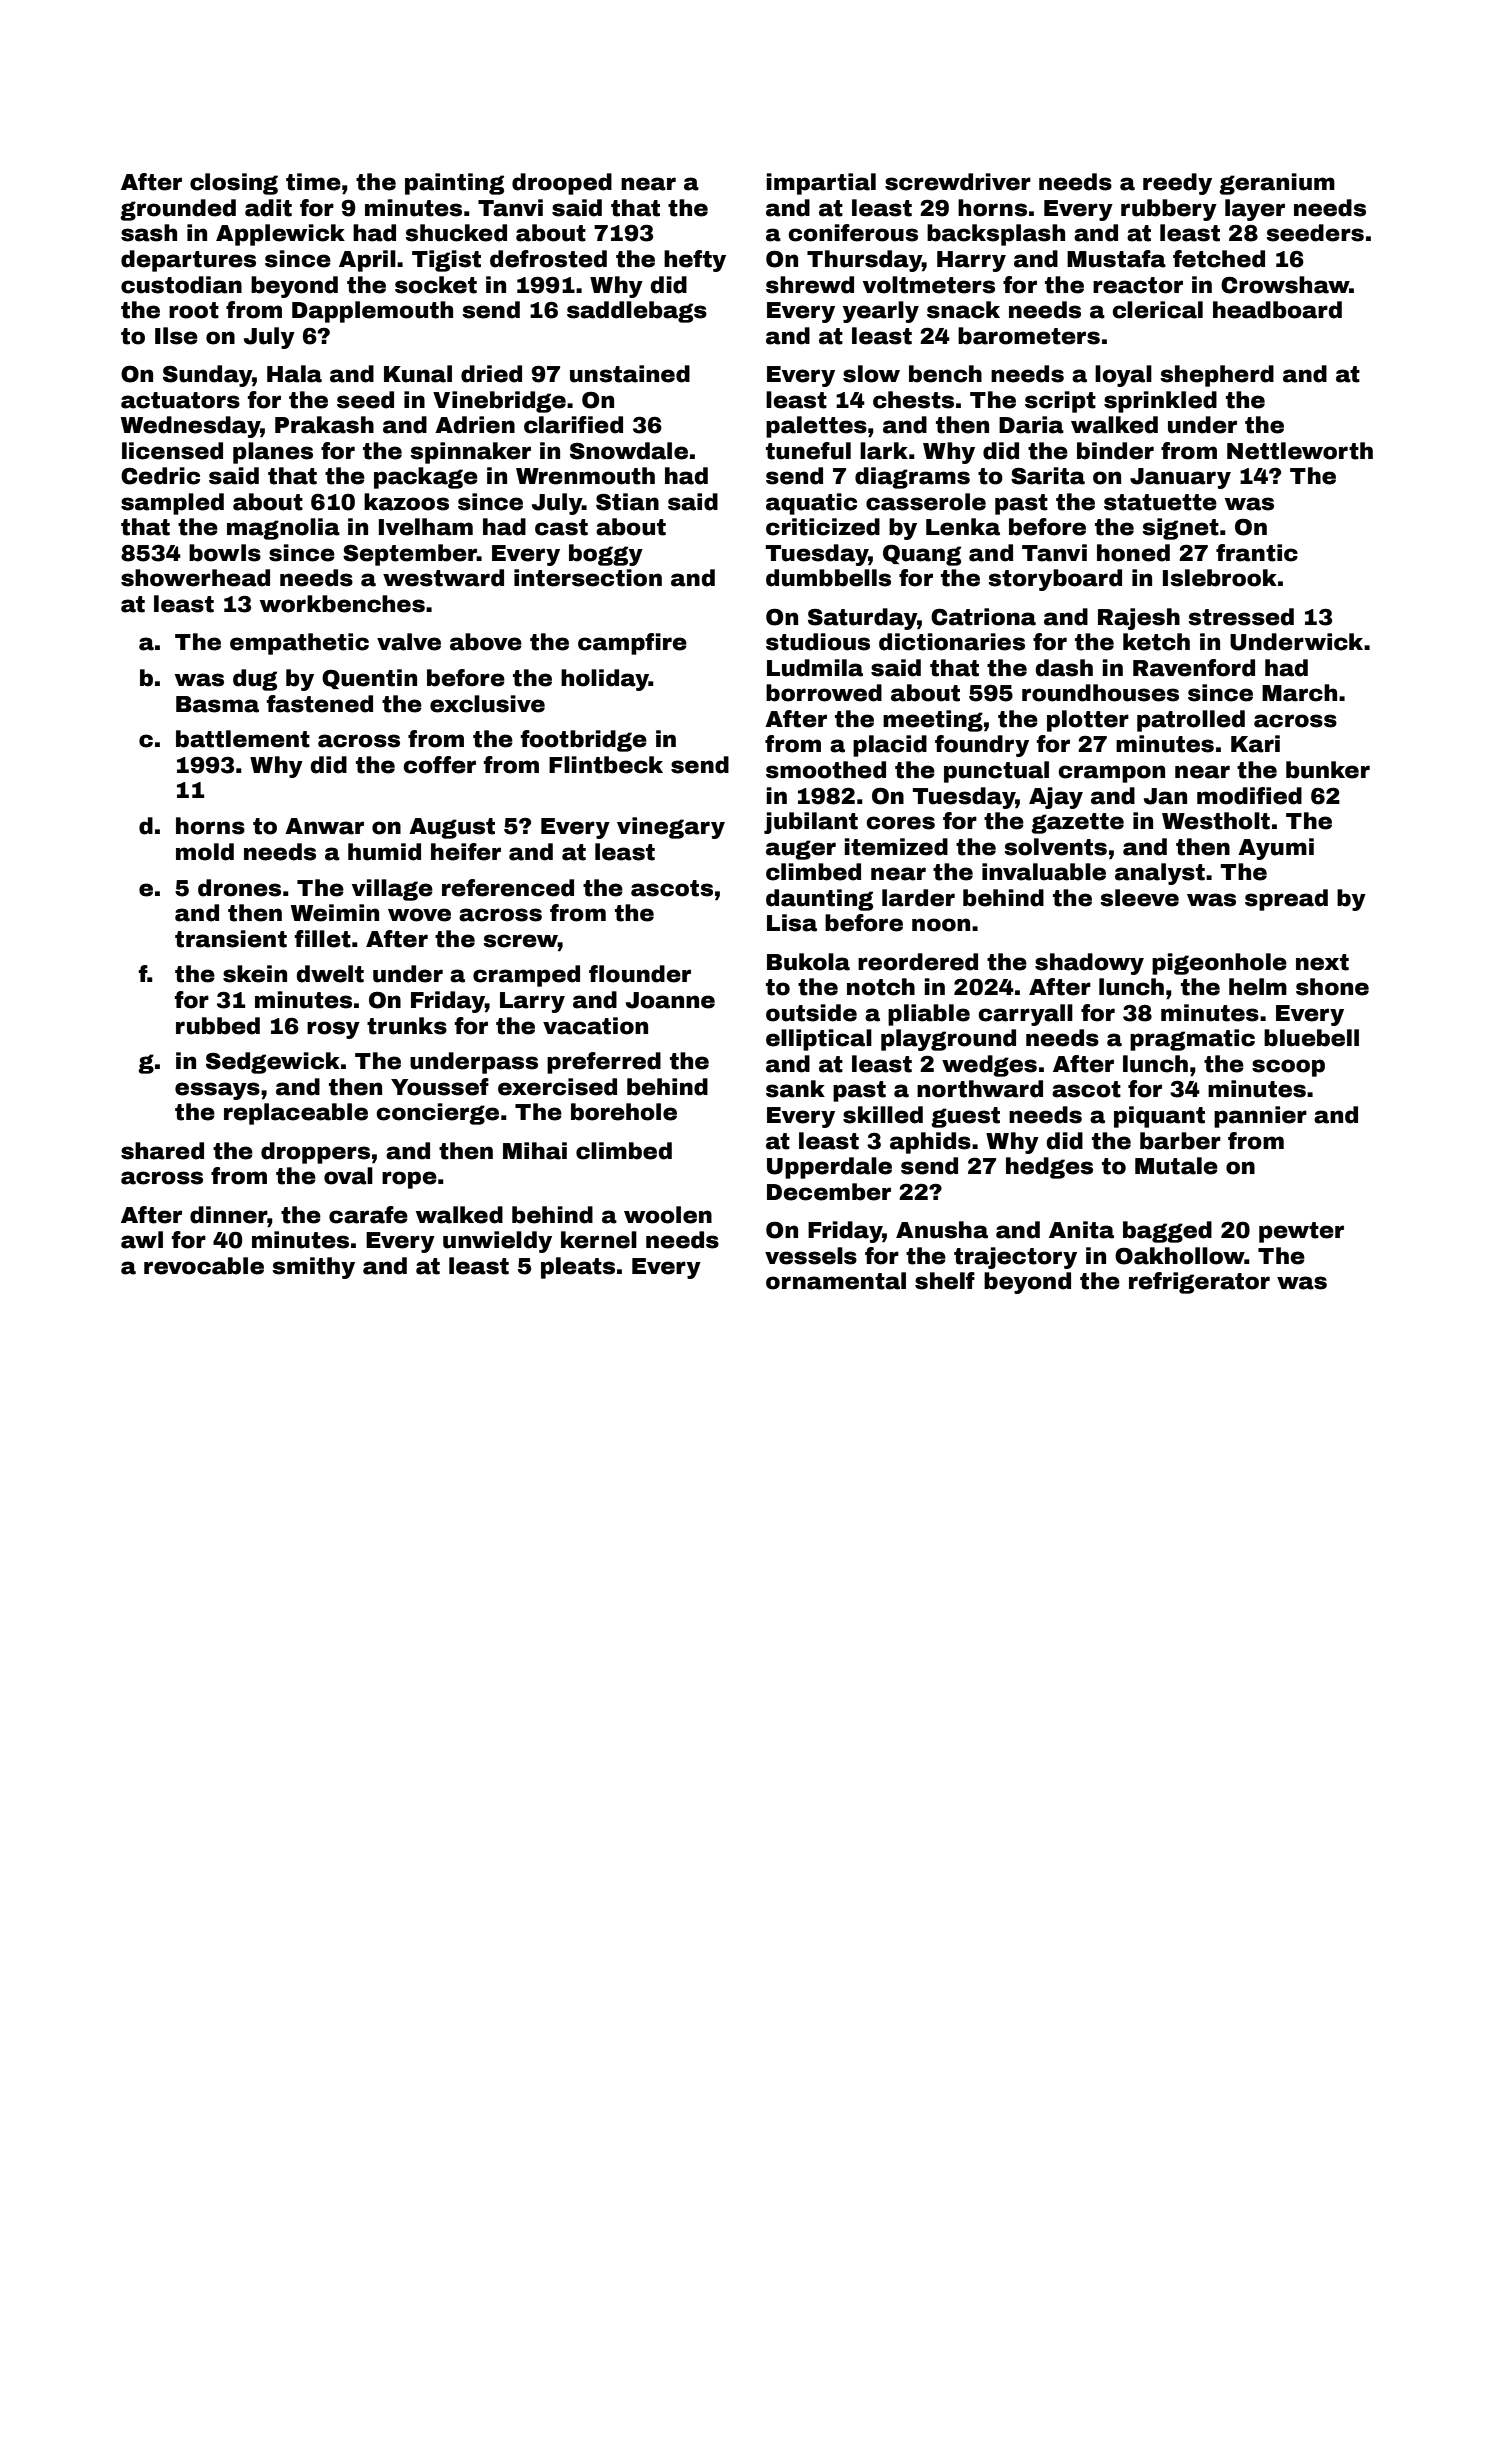 This screenshot has width=1496, height=2464. I want to click on holiday, so click(605, 680).
